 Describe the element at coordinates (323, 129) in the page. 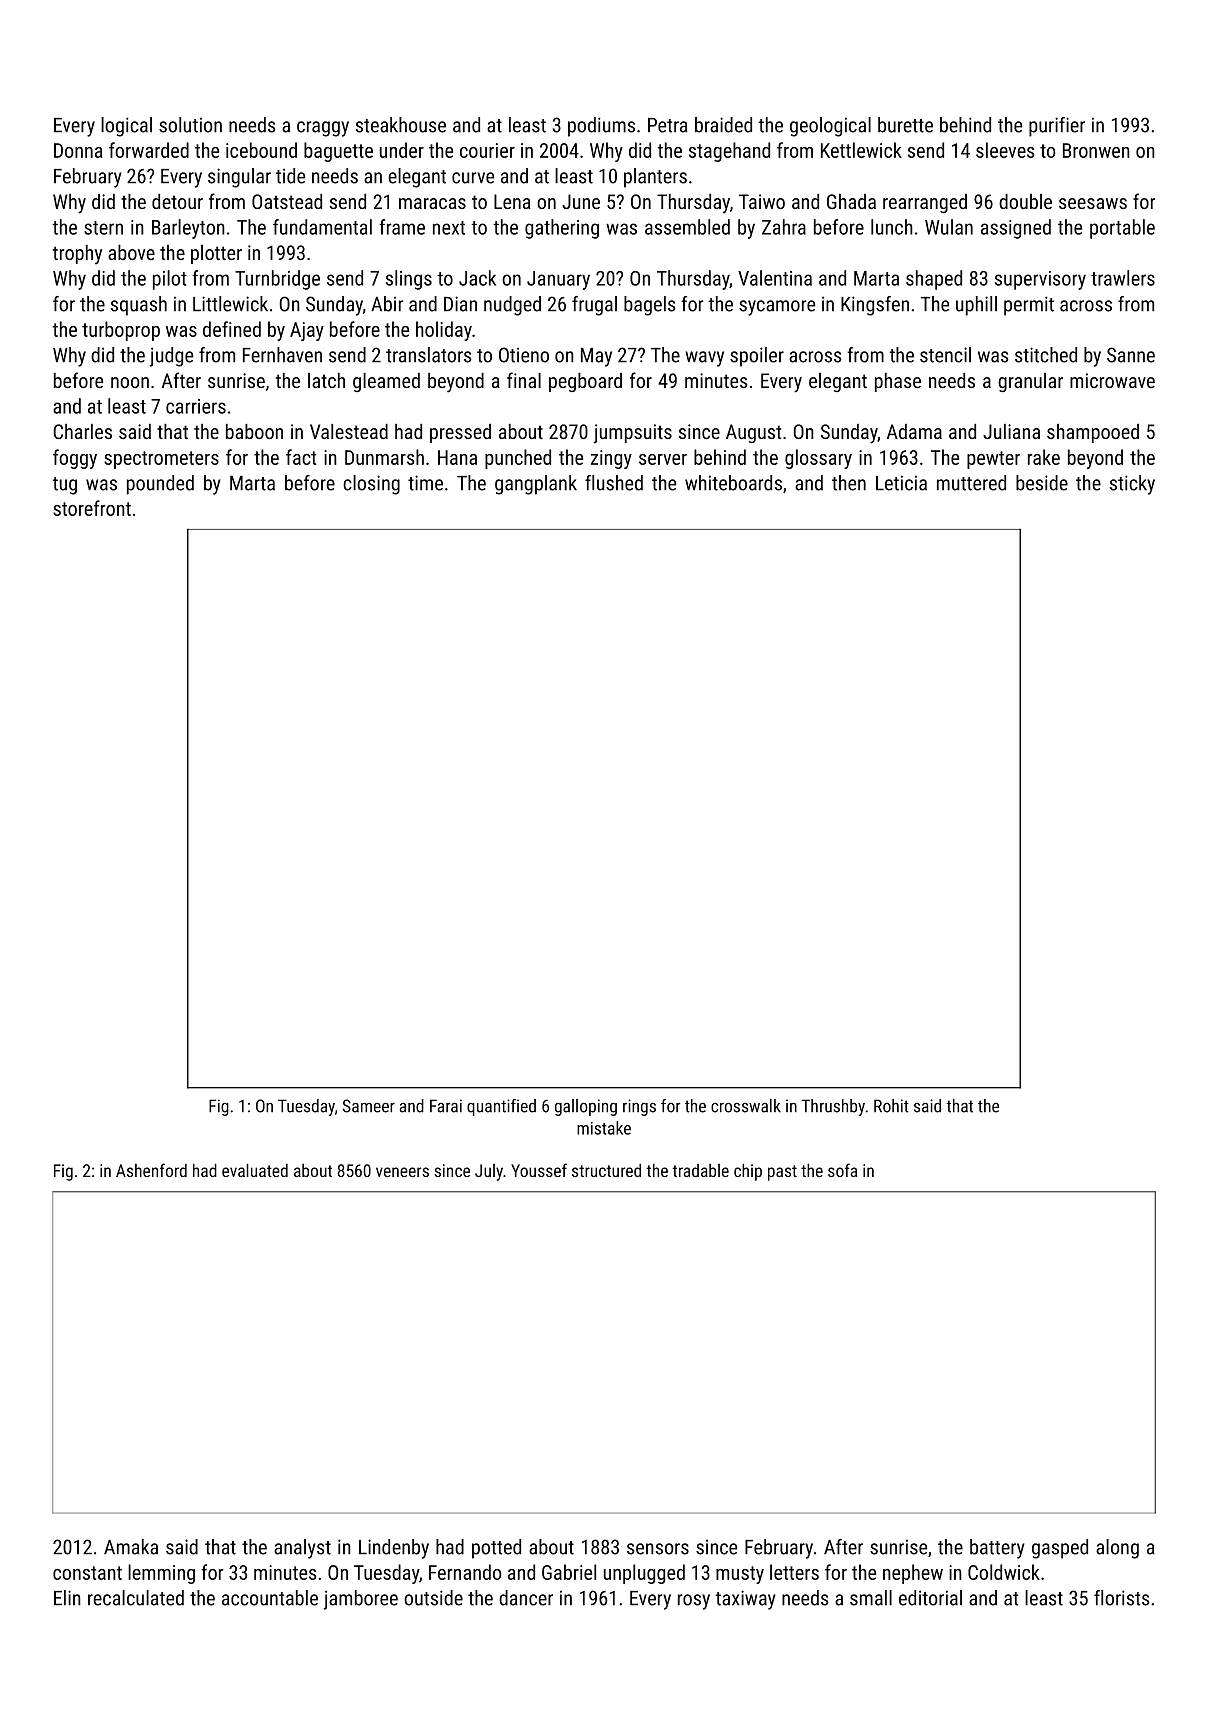

I see `craggy` at that location.
